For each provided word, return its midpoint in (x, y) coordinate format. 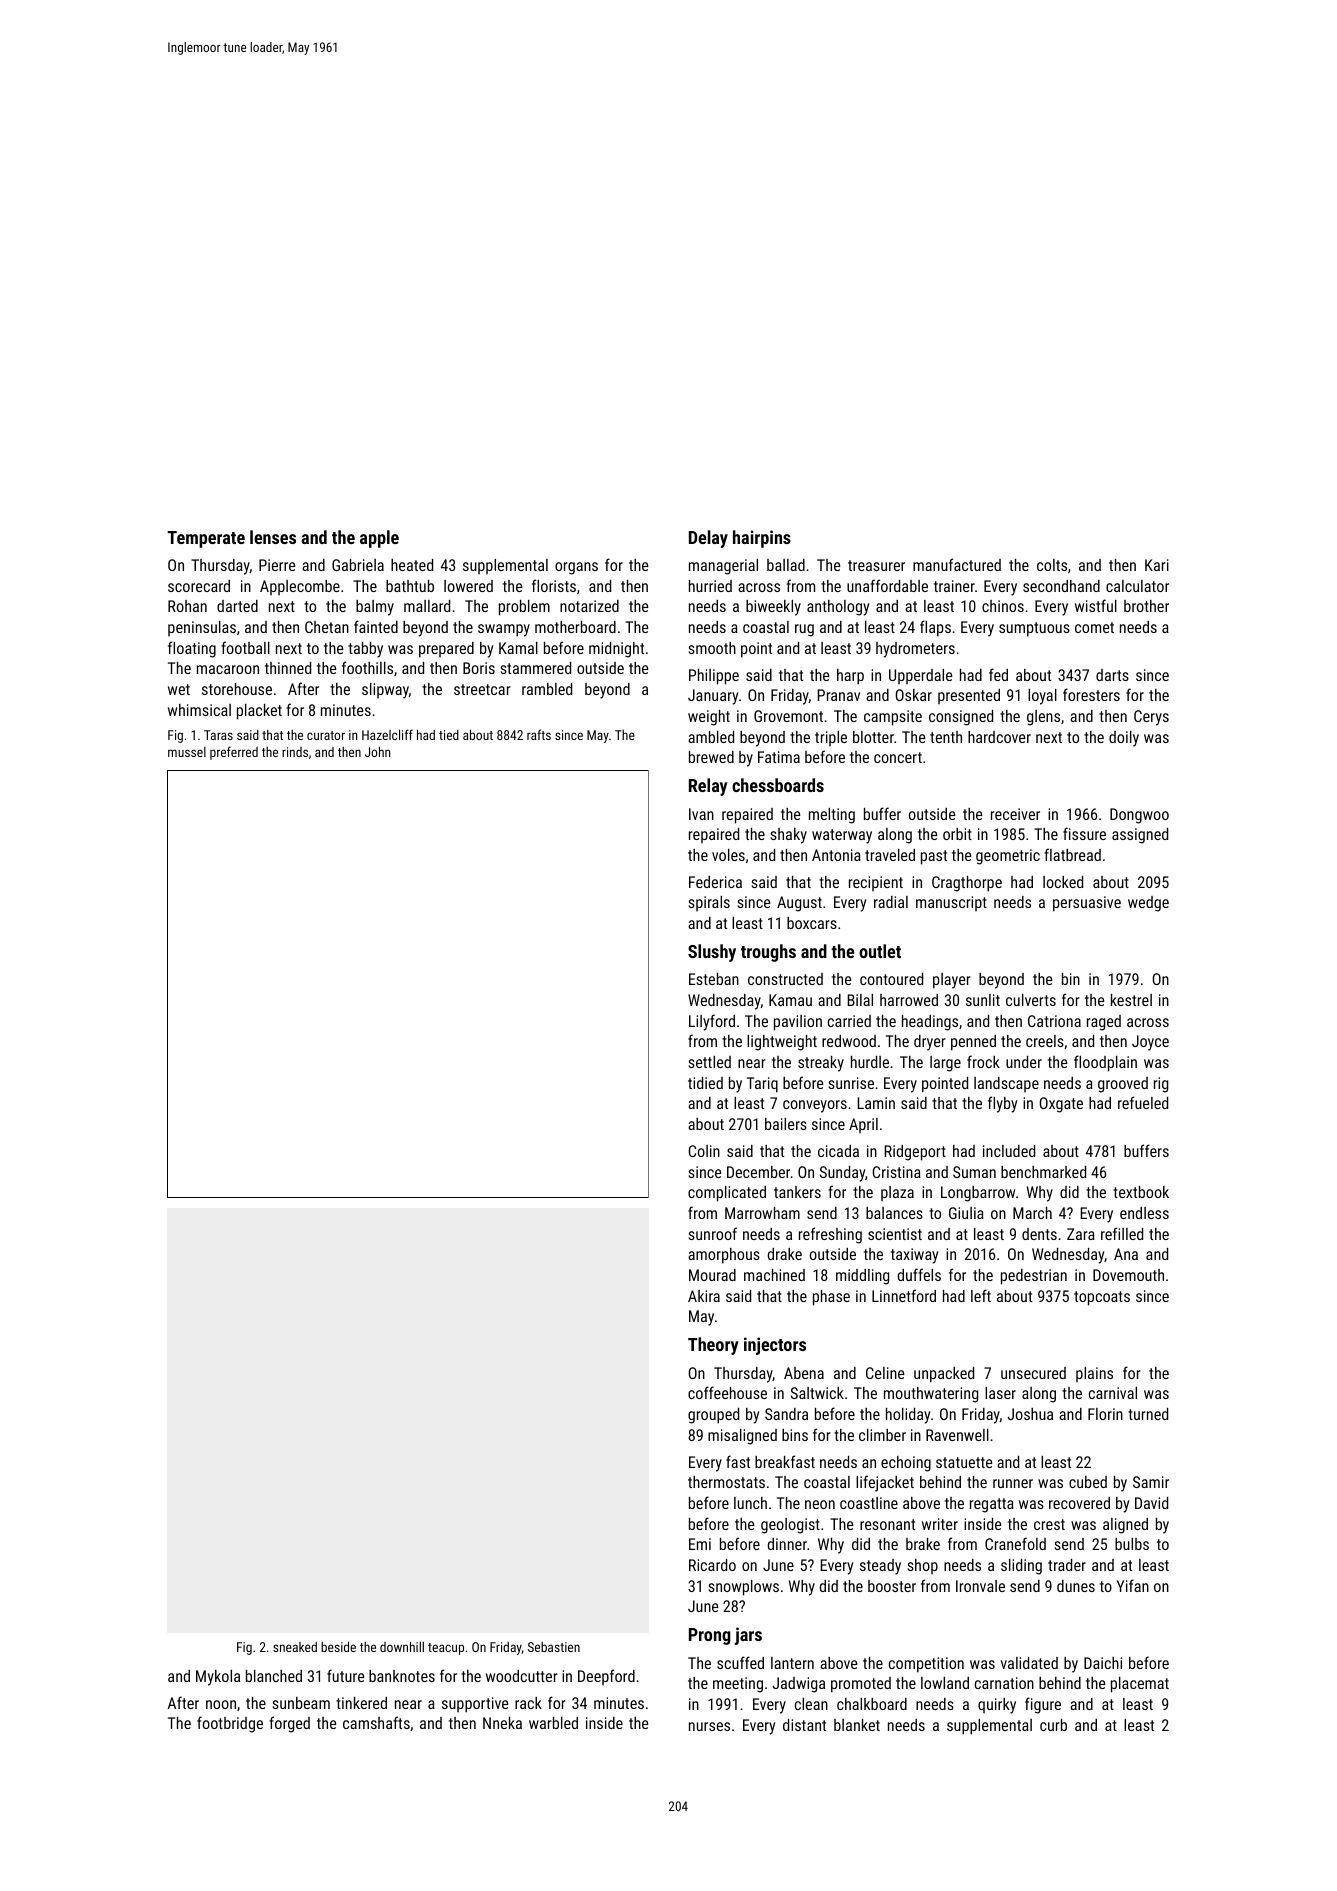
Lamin (876, 1103)
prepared (446, 650)
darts (1112, 675)
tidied (705, 1083)
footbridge (230, 1724)
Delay (708, 539)
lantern (792, 1663)
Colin (704, 1151)
